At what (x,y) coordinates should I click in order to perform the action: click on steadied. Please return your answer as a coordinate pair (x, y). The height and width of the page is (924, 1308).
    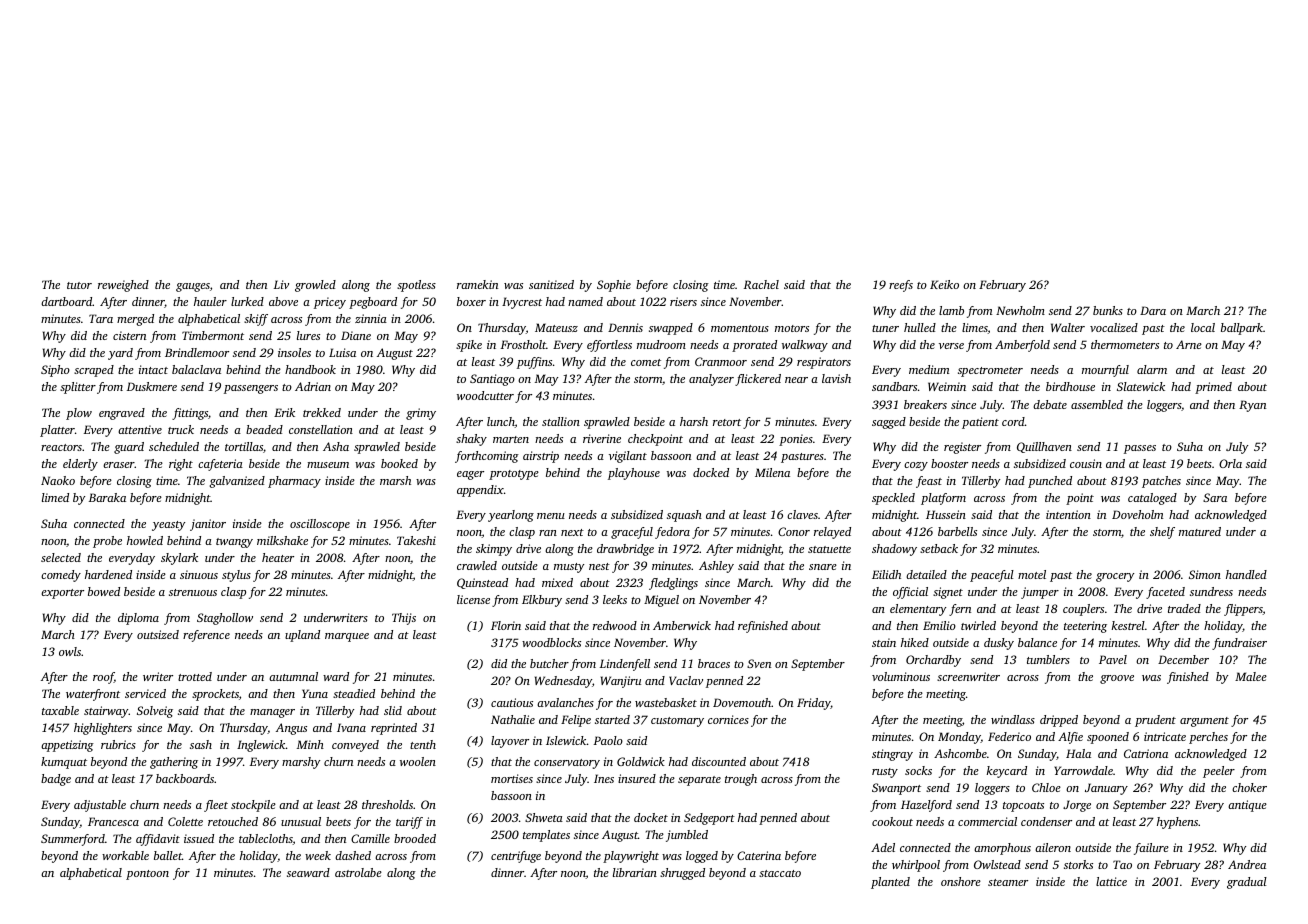
    Looking at the image, I should click on (354, 693).
